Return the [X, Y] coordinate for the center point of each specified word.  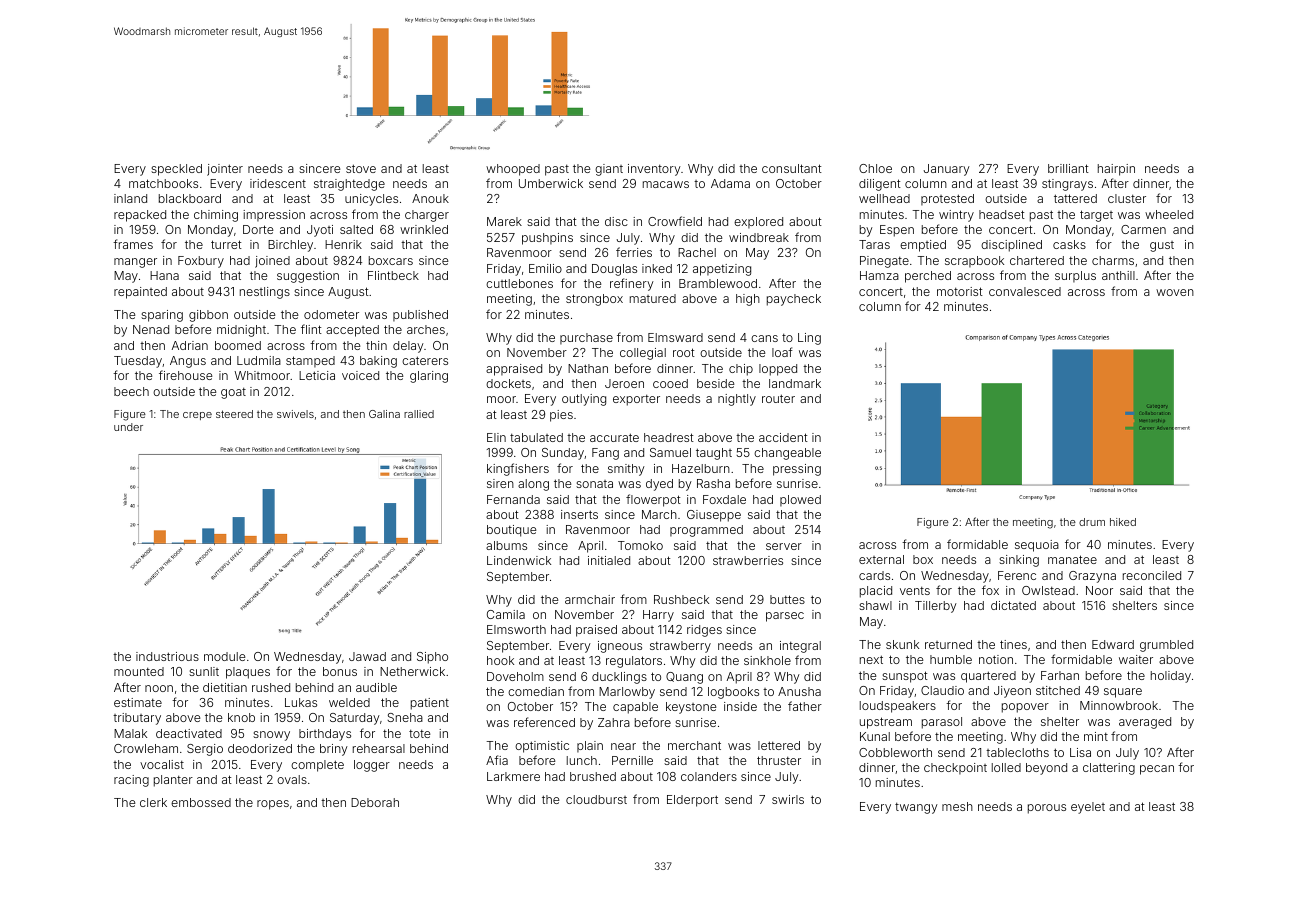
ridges [704, 631]
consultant [792, 168]
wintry [956, 216]
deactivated [189, 733]
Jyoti [320, 231]
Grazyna [1092, 577]
